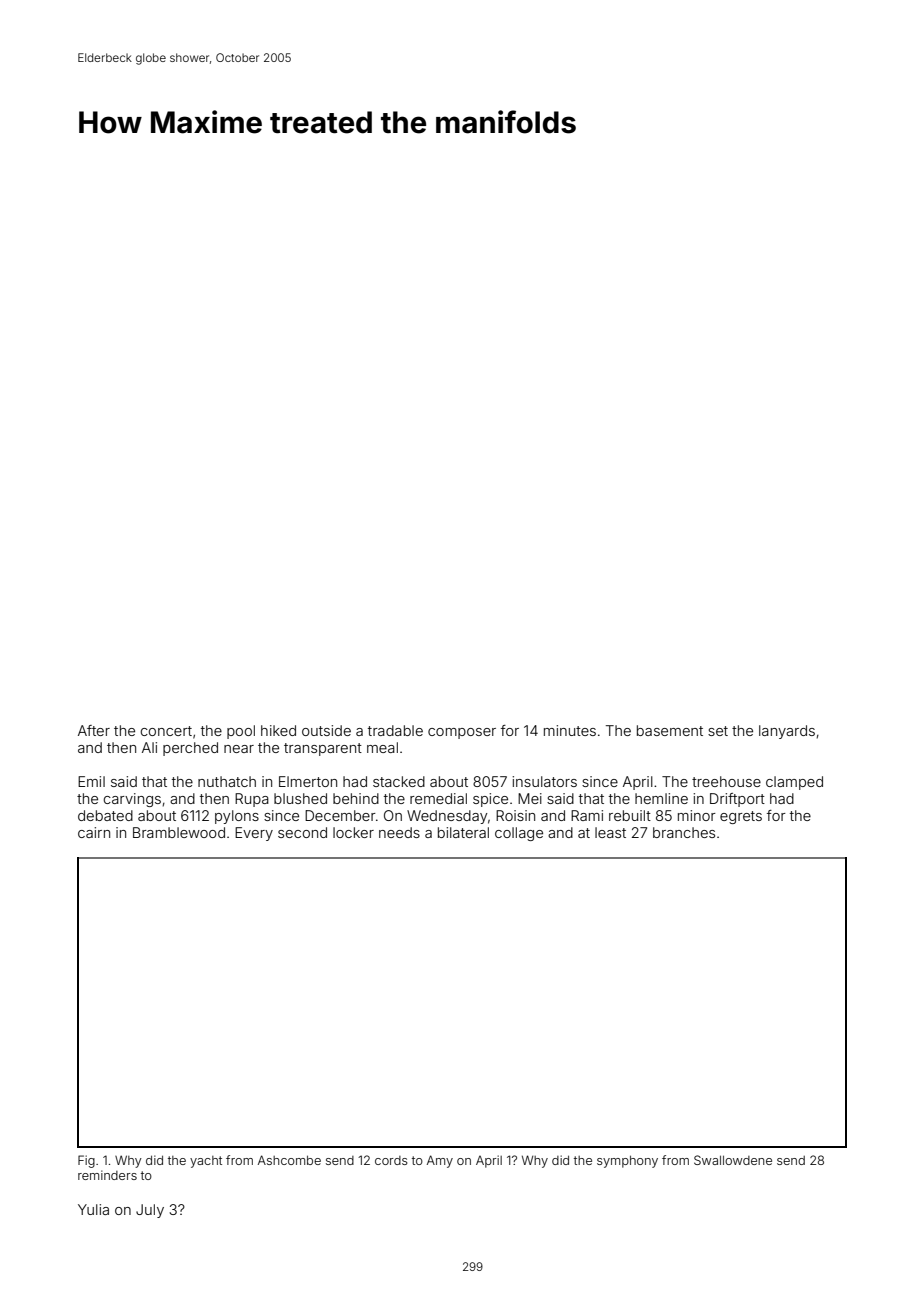  Describe the element at coordinates (278, 730) in the screenshot. I see `hiked` at that location.
